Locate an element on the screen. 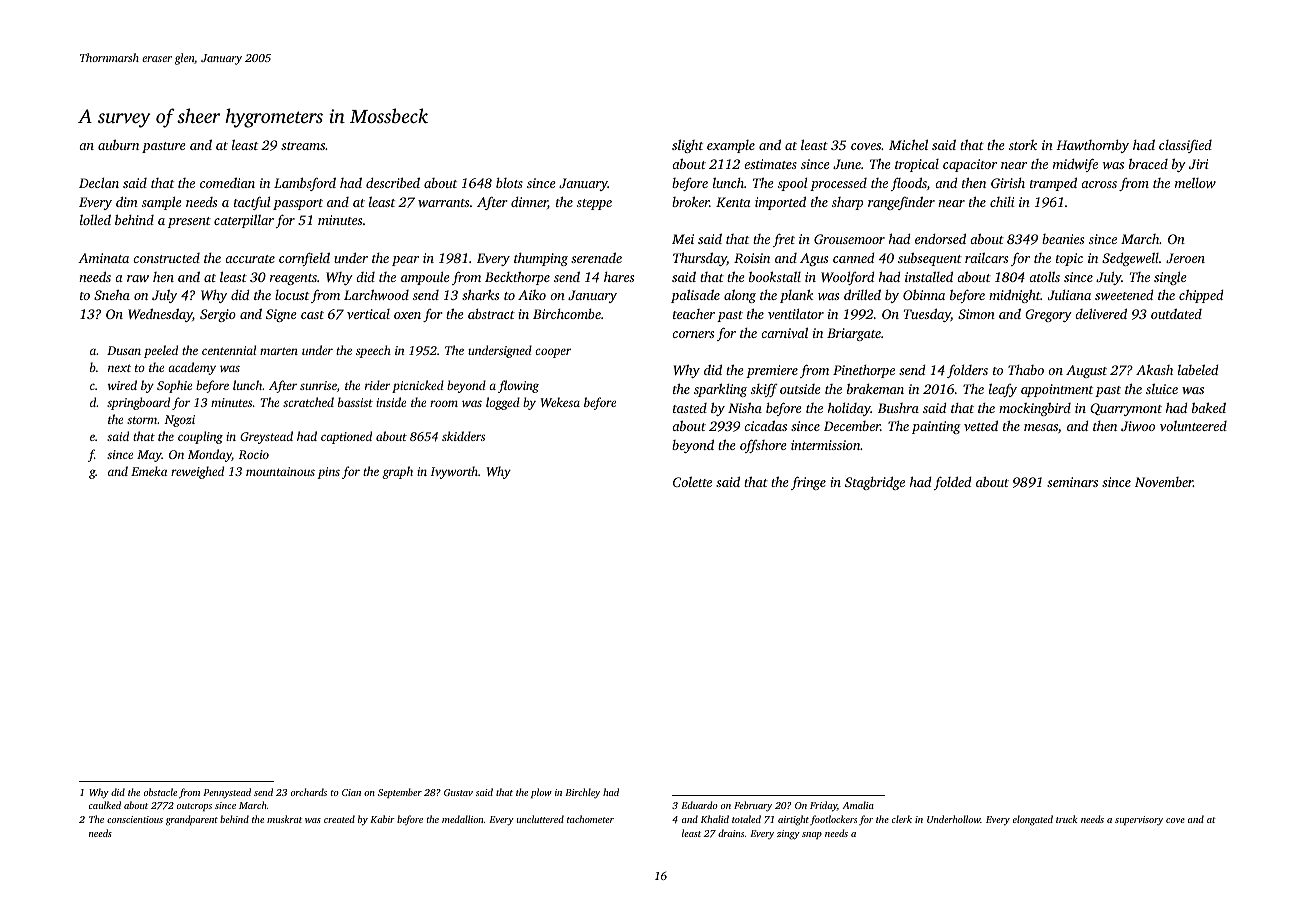 Image resolution: width=1308 pixels, height=924 pixels. streams is located at coordinates (303, 146).
